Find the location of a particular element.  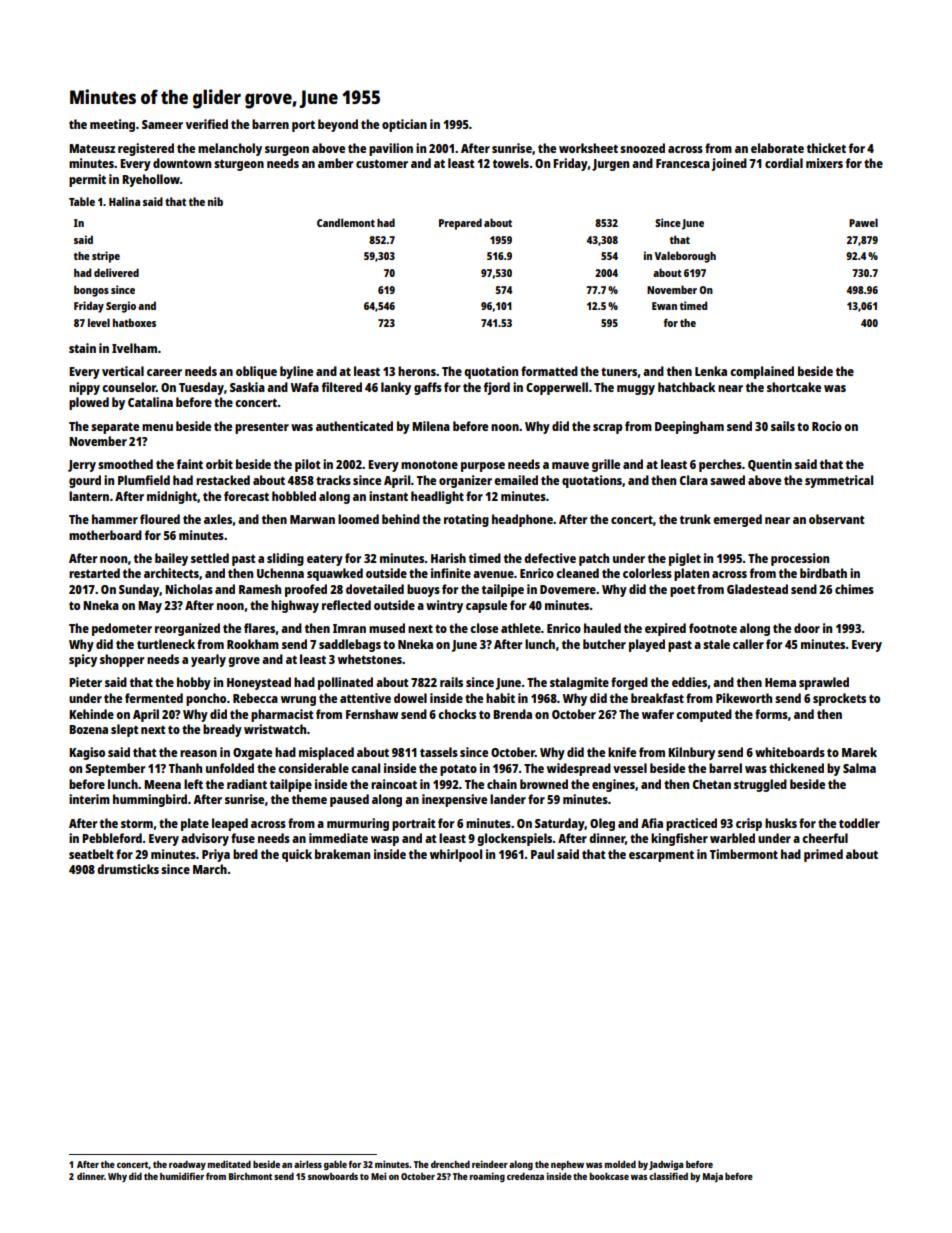

plowed is located at coordinates (89, 403).
